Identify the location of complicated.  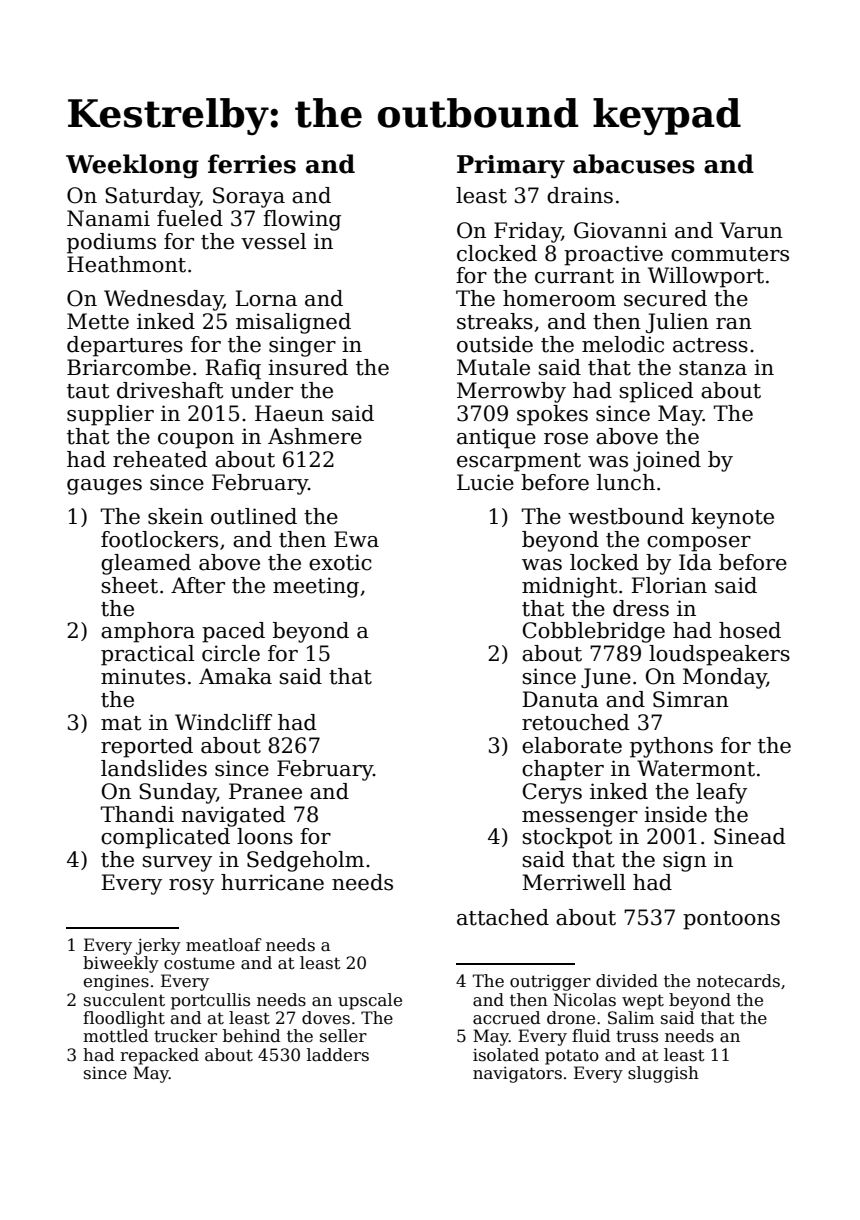
(165, 838).
